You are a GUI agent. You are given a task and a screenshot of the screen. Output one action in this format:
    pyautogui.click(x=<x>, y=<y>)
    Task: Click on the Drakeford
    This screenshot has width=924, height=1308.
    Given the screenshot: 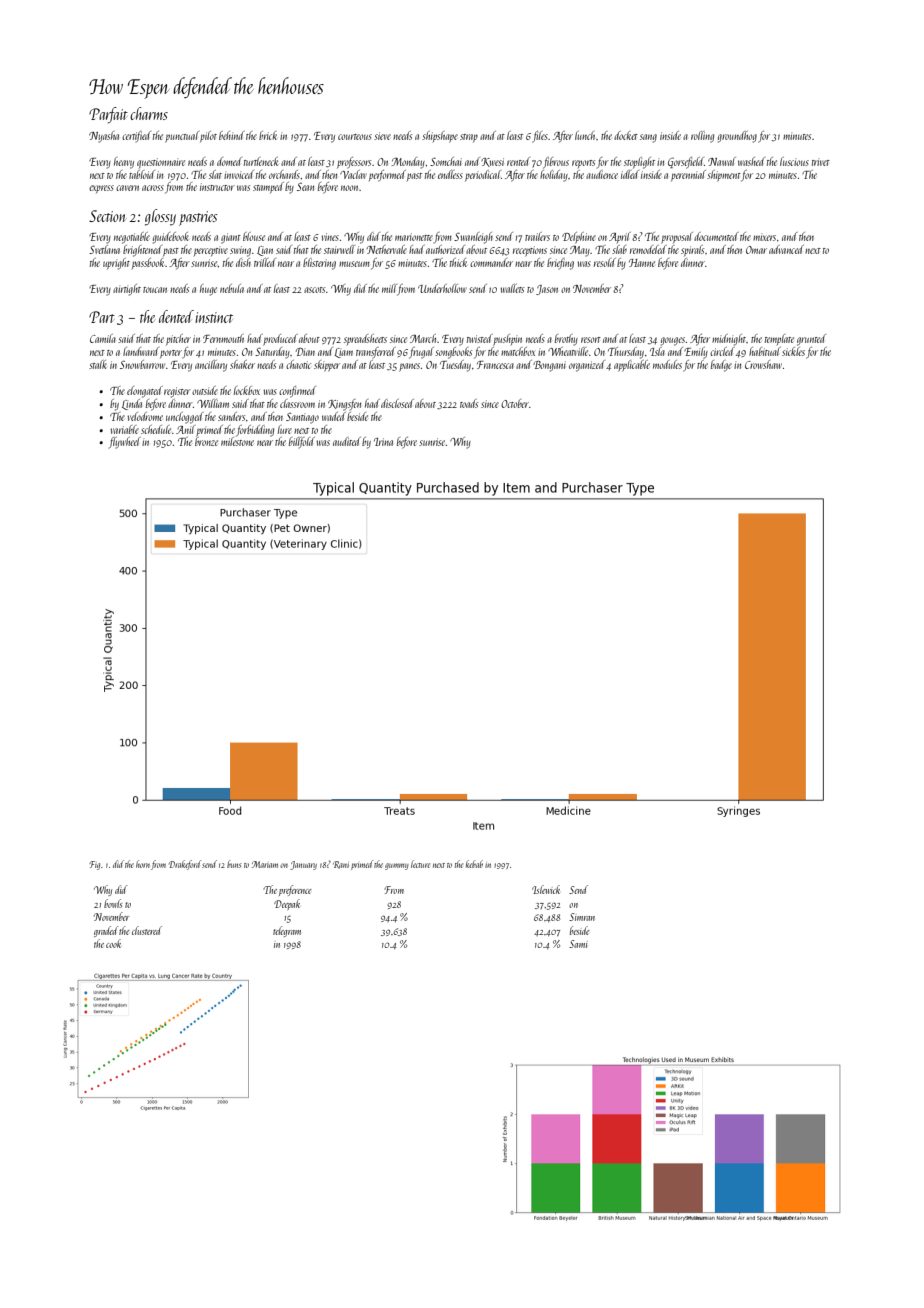 What is the action you would take?
    pyautogui.click(x=185, y=865)
